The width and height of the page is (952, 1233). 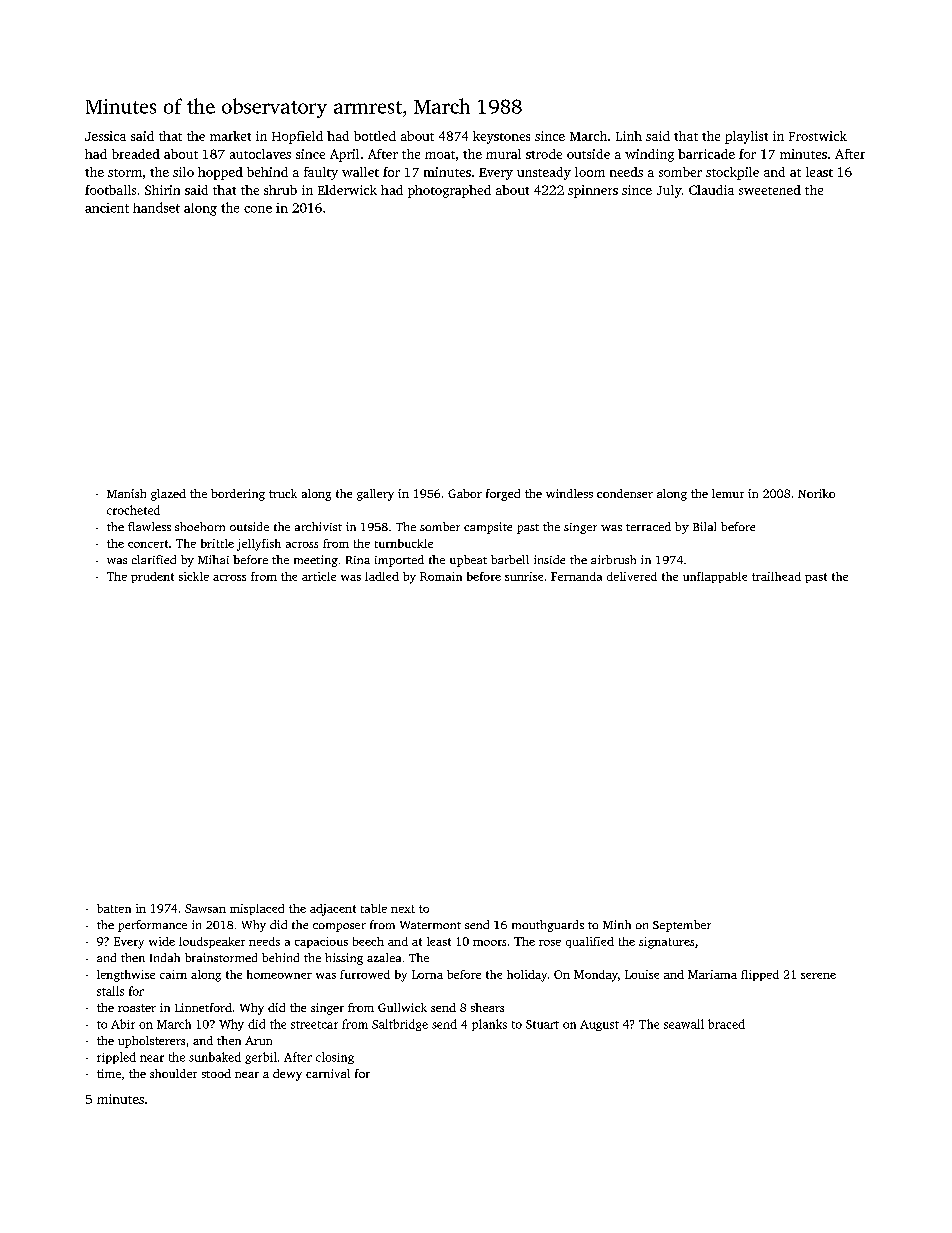 What do you see at coordinates (156, 207) in the page?
I see `handset` at bounding box center [156, 207].
